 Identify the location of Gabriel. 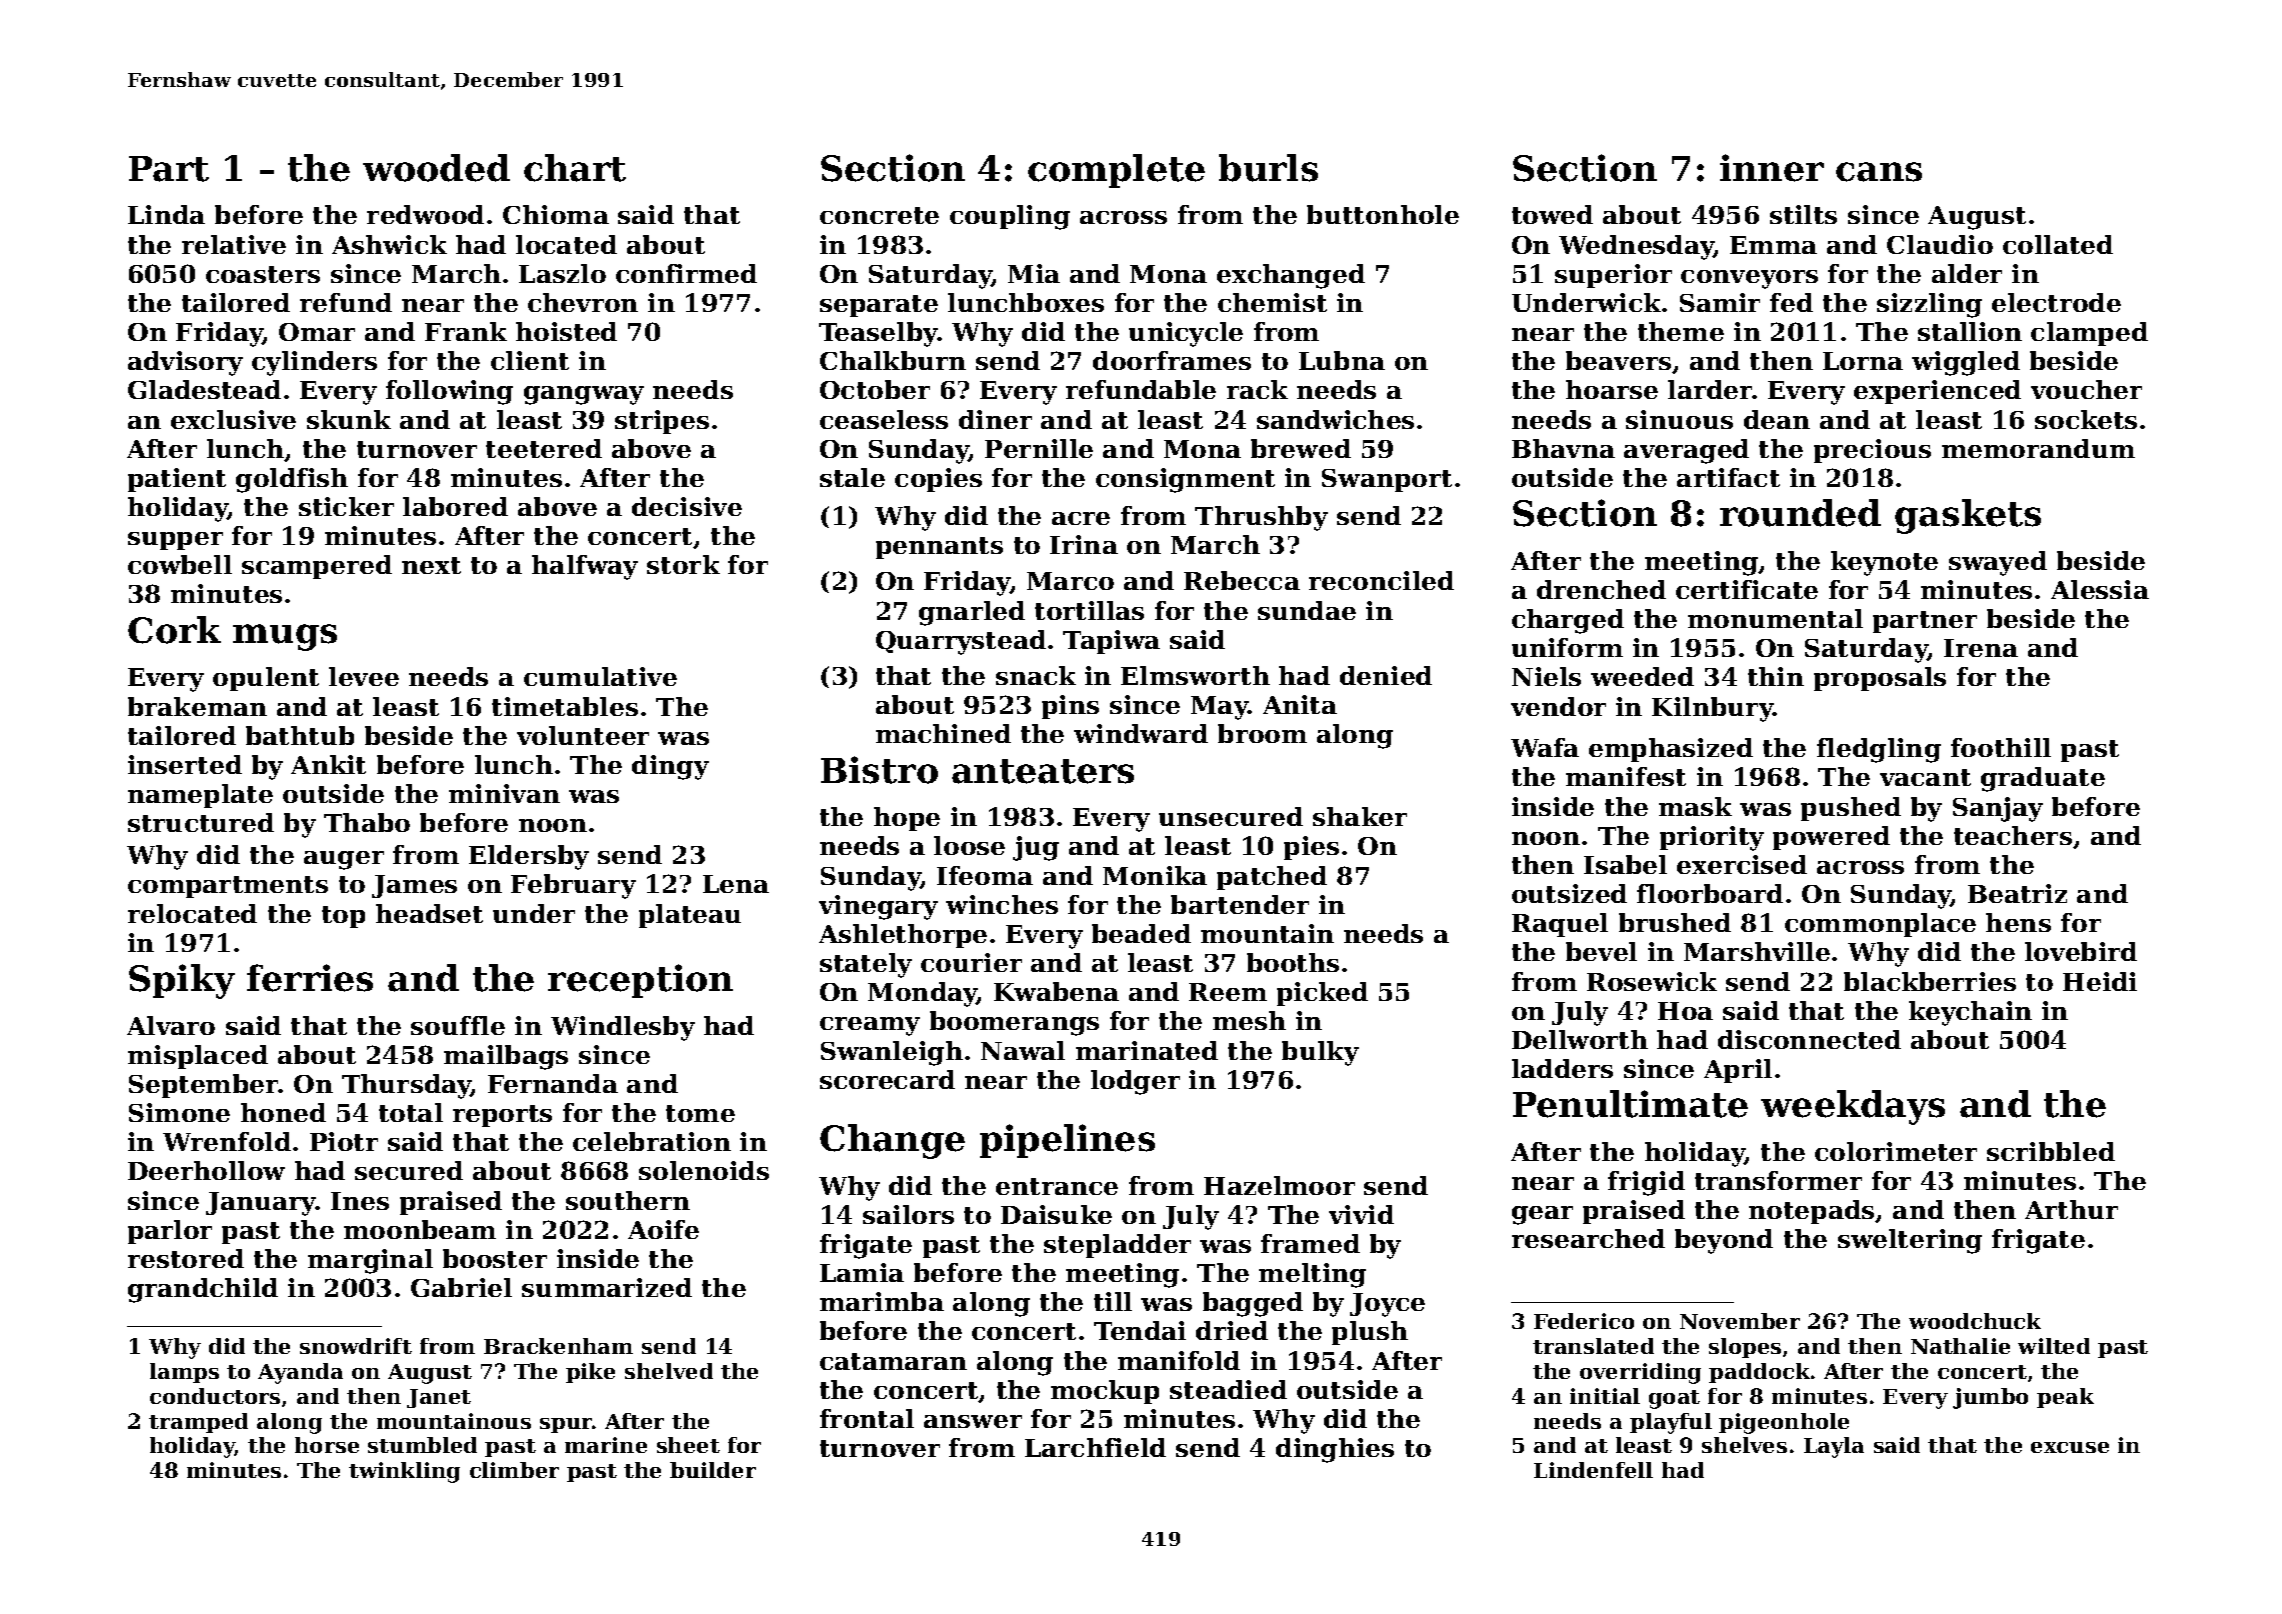
(461, 1287).
